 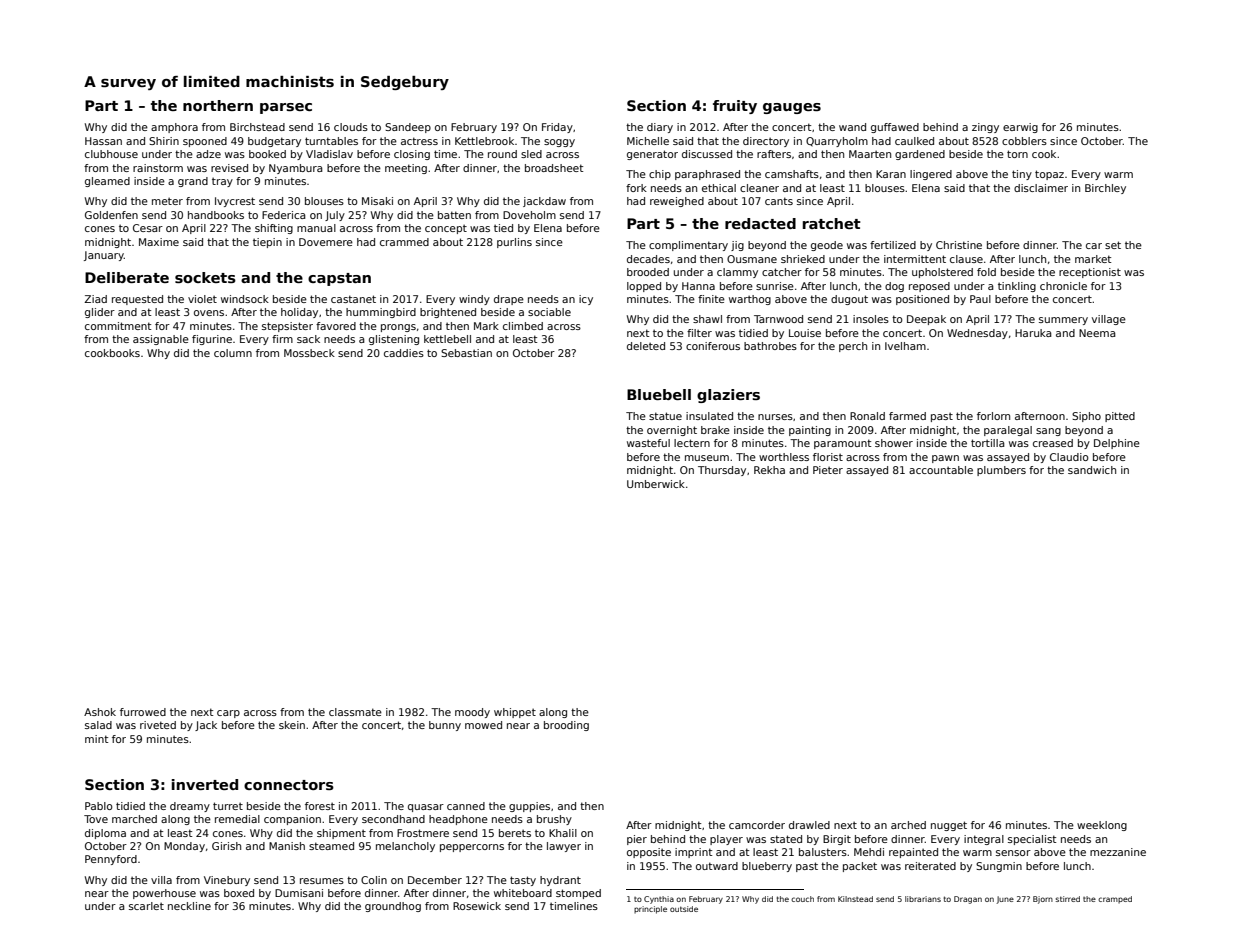 I want to click on accountable, so click(x=941, y=470).
